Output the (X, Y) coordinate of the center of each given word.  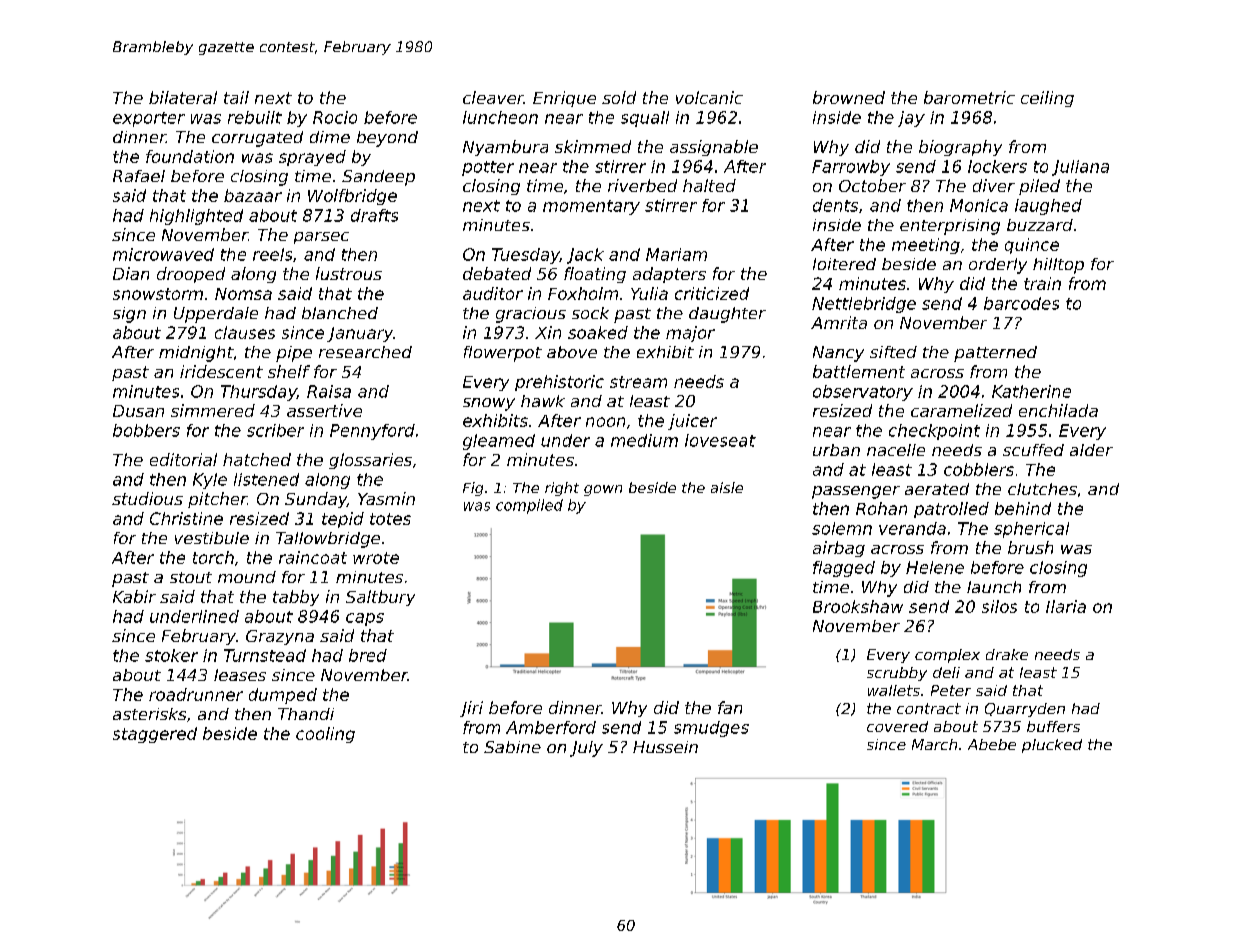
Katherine (1031, 391)
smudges (711, 729)
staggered (155, 735)
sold (619, 97)
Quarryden (1025, 710)
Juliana (1080, 168)
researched (365, 352)
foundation (190, 156)
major (690, 334)
